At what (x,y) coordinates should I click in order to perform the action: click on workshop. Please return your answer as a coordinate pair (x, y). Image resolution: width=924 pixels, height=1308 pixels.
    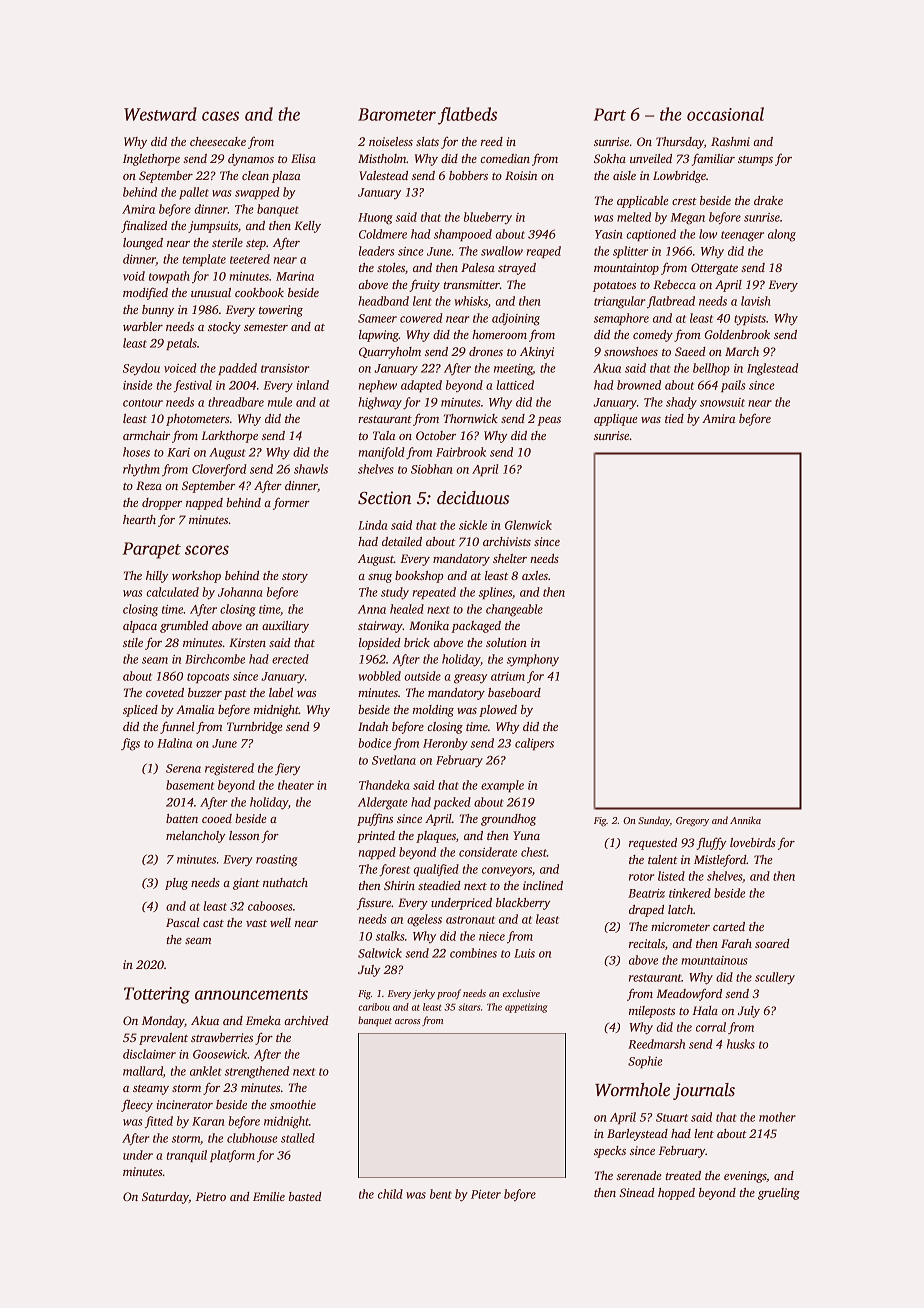
    Looking at the image, I should click on (196, 577).
